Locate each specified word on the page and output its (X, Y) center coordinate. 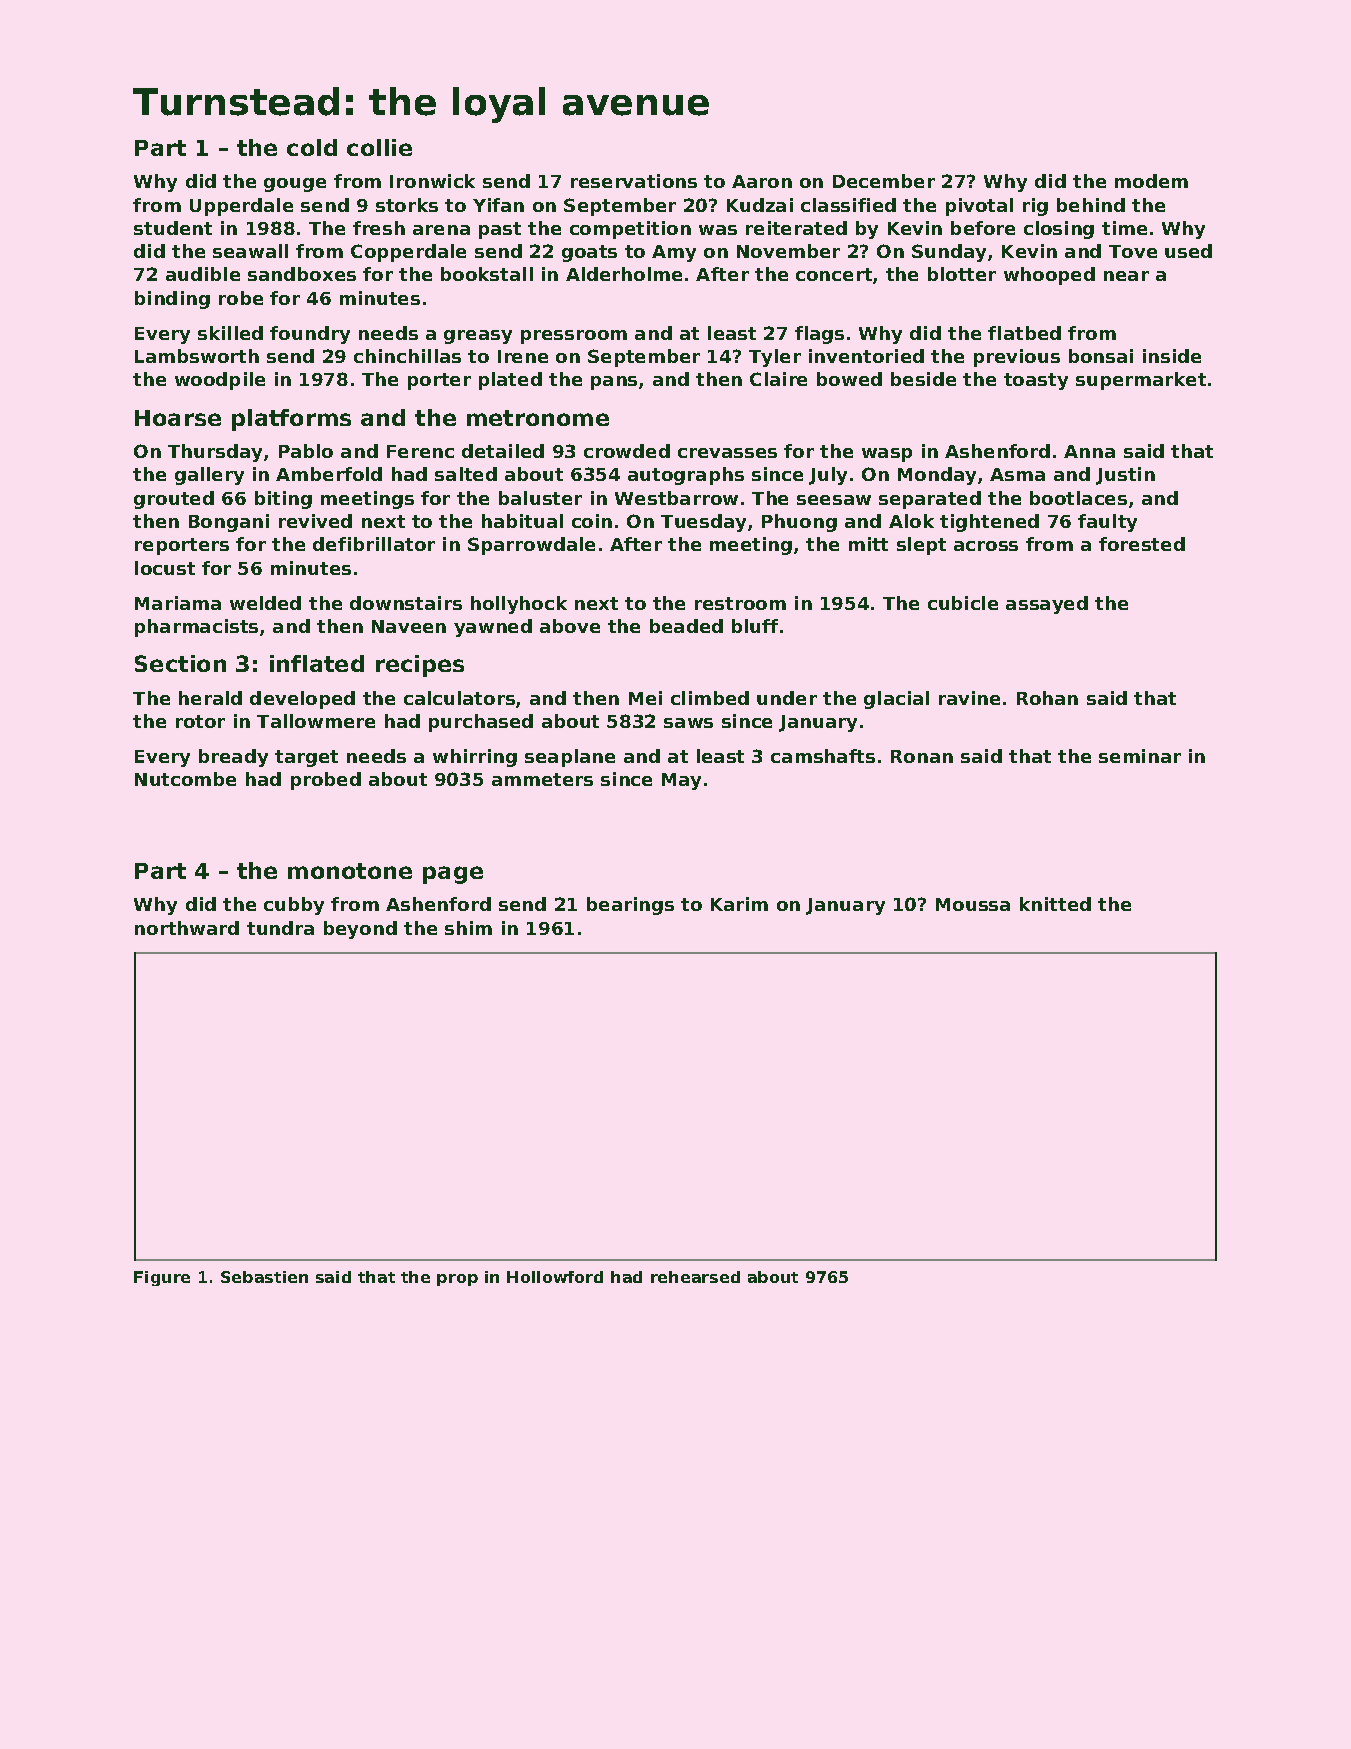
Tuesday (703, 523)
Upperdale (241, 207)
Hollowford (555, 1277)
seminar (1140, 756)
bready (233, 758)
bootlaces (1078, 498)
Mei (645, 698)
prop (457, 1280)
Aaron (762, 181)
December (884, 181)
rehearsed (695, 1277)
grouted (174, 500)
